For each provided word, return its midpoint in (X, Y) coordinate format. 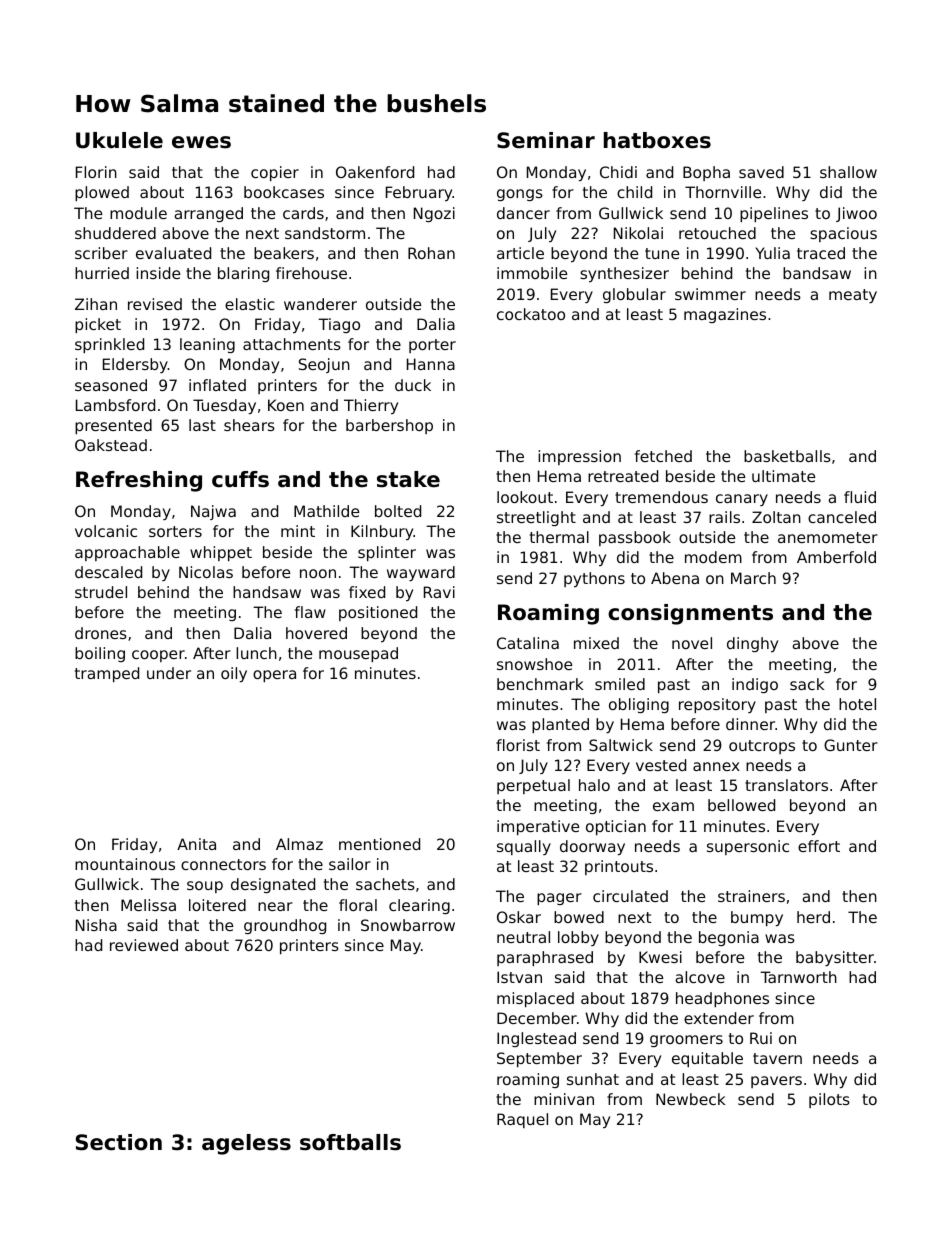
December (537, 1018)
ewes (201, 142)
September (539, 1059)
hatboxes (657, 140)
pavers (776, 1082)
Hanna (431, 364)
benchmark (540, 684)
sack (807, 684)
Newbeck (690, 1099)
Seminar (546, 140)
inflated (217, 385)
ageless (246, 1144)
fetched (663, 456)
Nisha (96, 925)
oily (234, 674)
